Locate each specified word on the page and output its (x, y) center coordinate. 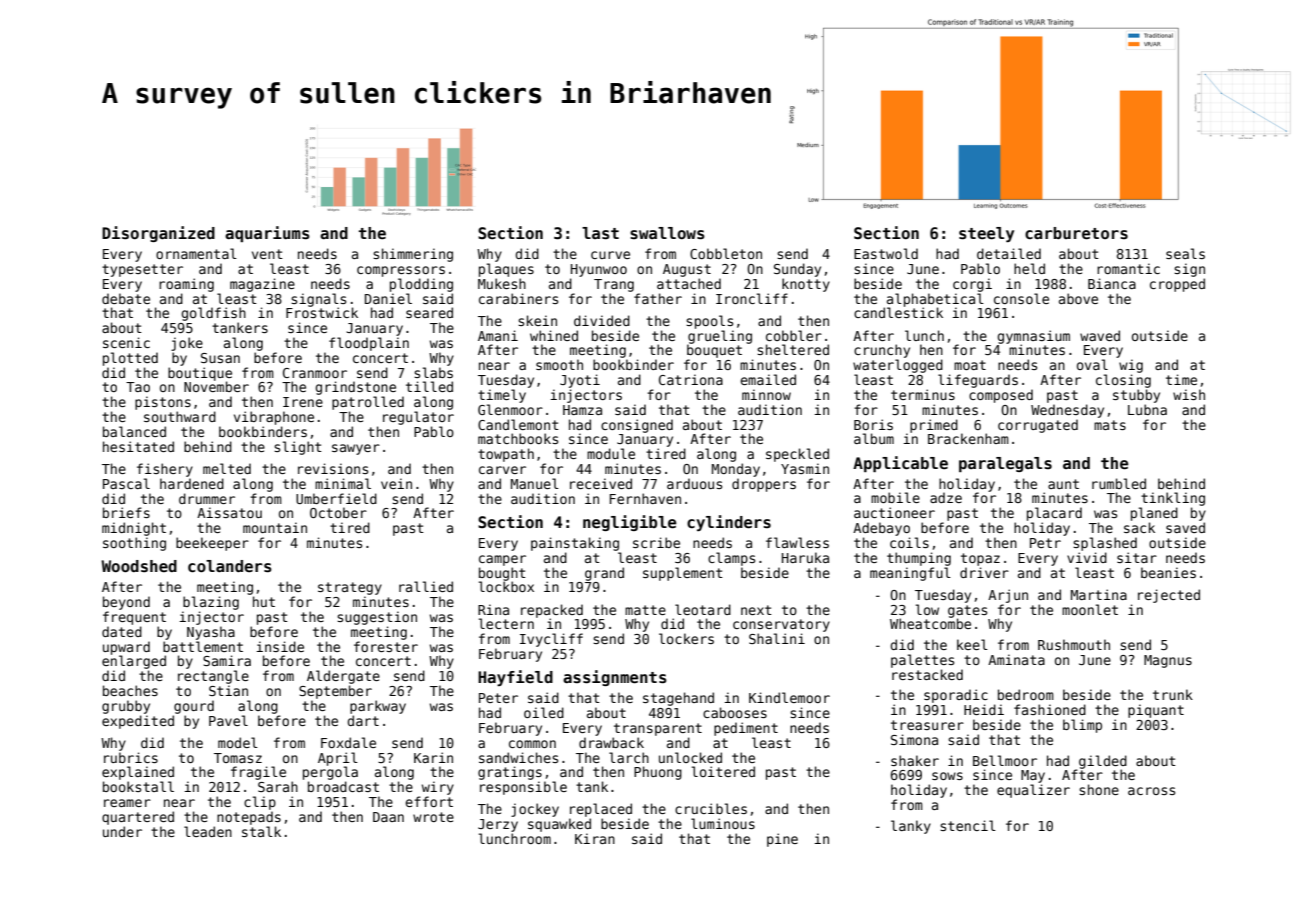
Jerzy (498, 825)
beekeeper (212, 544)
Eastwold (886, 253)
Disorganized (158, 234)
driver (984, 572)
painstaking (575, 544)
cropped (1177, 285)
